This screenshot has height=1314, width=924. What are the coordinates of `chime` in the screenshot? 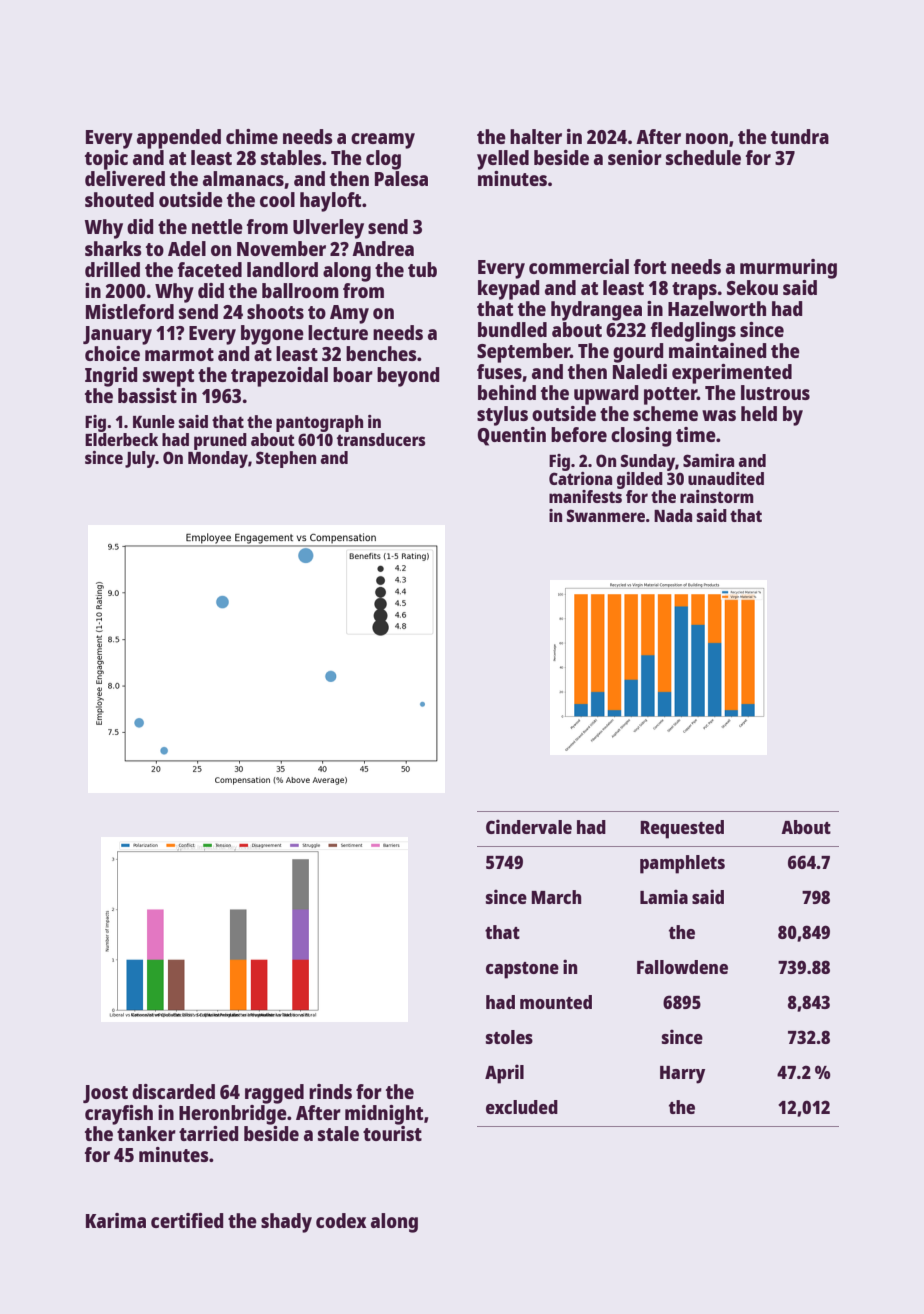 It's located at (252, 136).
